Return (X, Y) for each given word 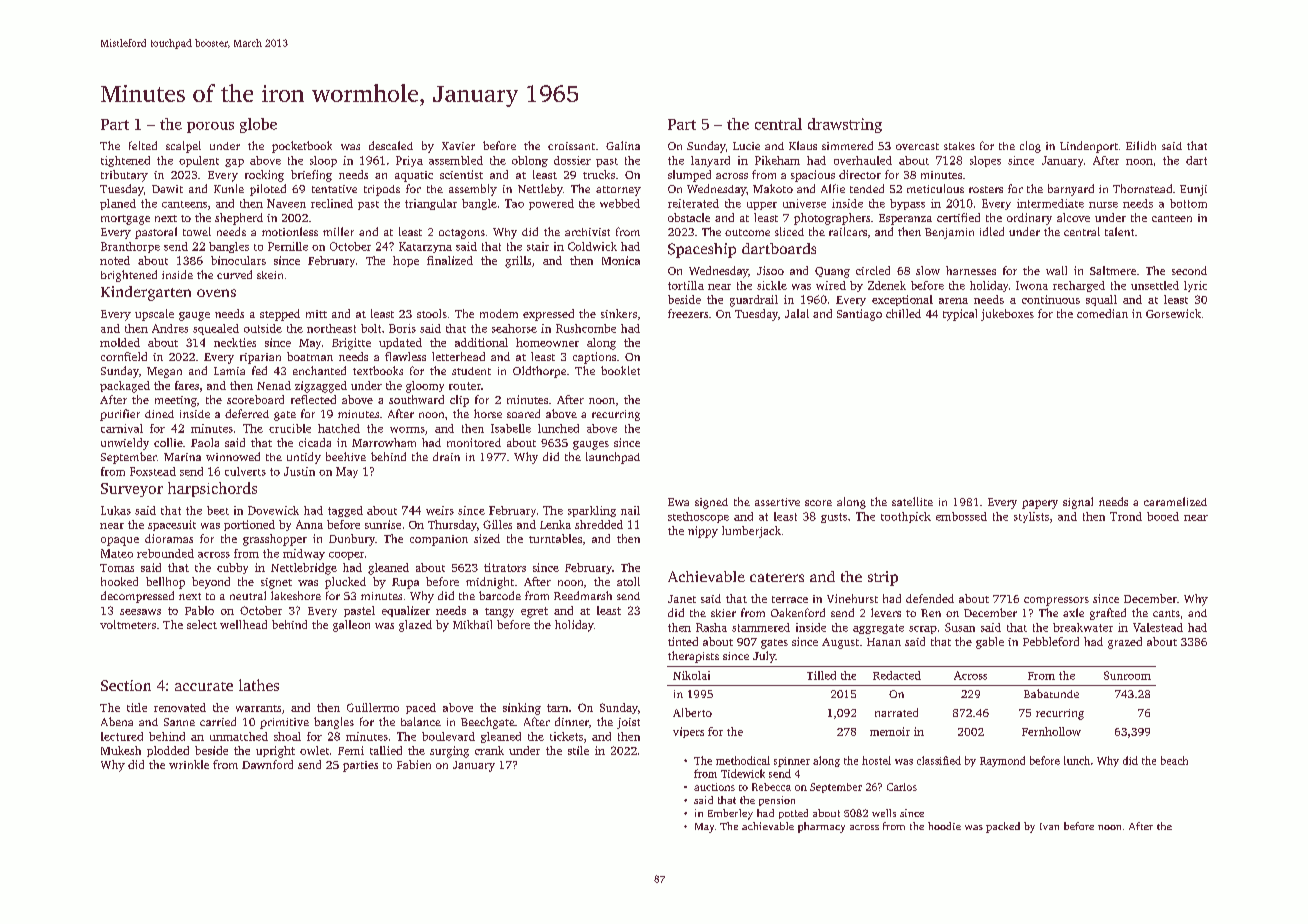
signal (1078, 503)
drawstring (845, 125)
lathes (259, 685)
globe (258, 125)
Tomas (117, 568)
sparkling (592, 511)
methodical (743, 760)
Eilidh (1141, 145)
